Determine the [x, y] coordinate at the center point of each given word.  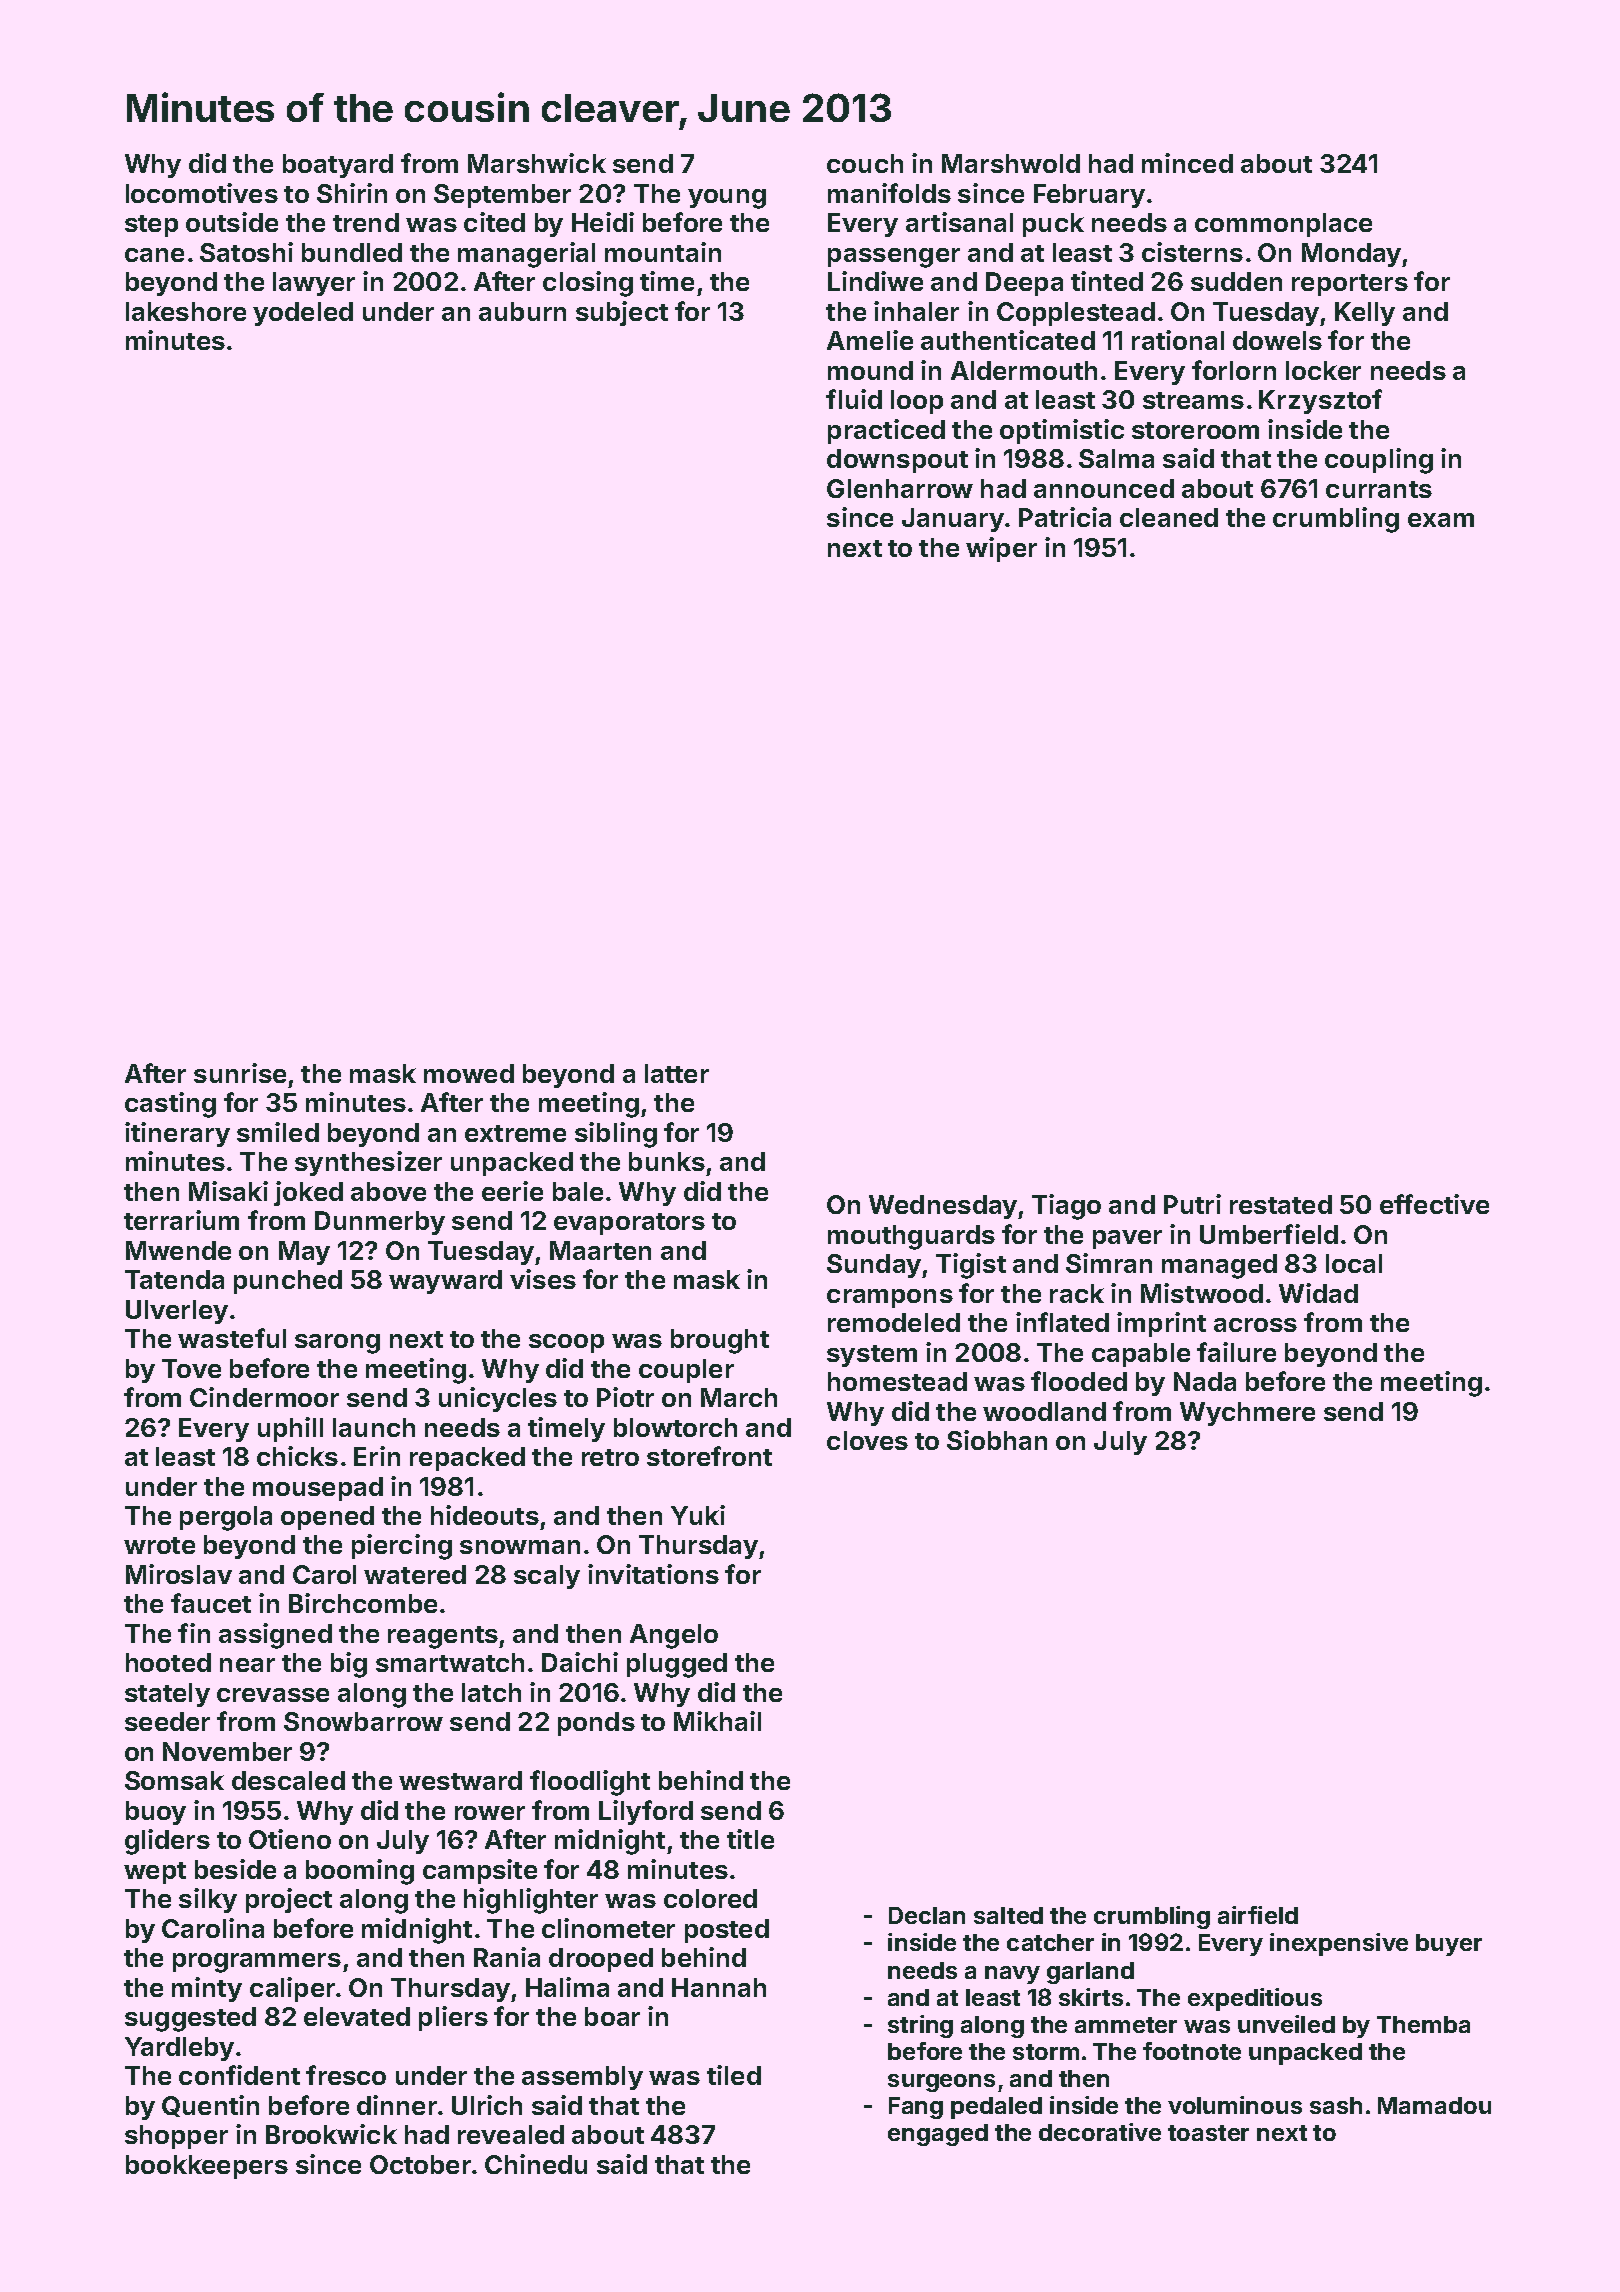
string [920, 2026]
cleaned [1169, 517]
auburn [522, 311]
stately [167, 1695]
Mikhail [717, 1721]
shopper [176, 2137]
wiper [1001, 549]
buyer [1449, 1945]
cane [154, 255]
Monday [1351, 255]
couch [865, 163]
